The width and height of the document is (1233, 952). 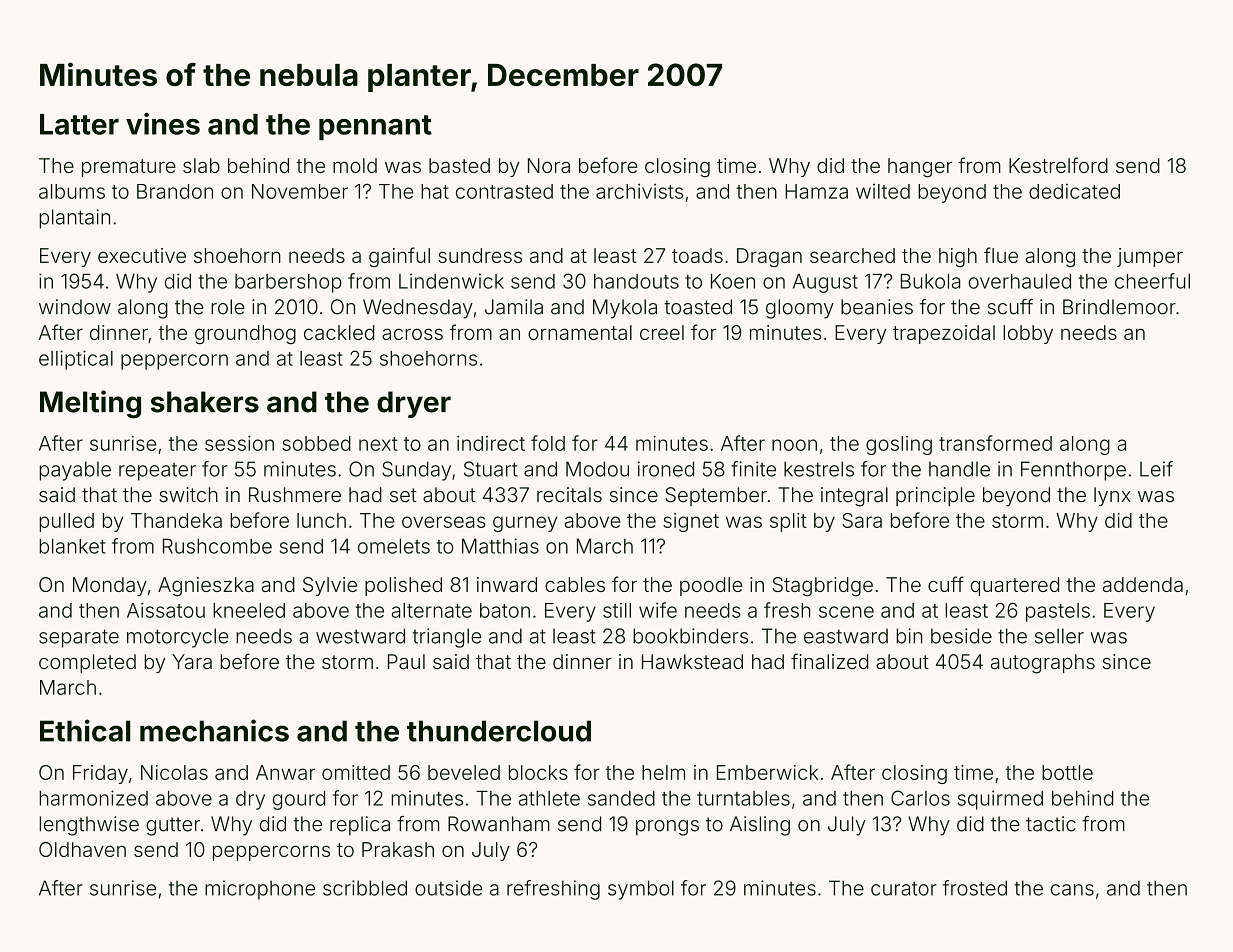 What do you see at coordinates (85, 730) in the document?
I see `Ethical` at bounding box center [85, 730].
